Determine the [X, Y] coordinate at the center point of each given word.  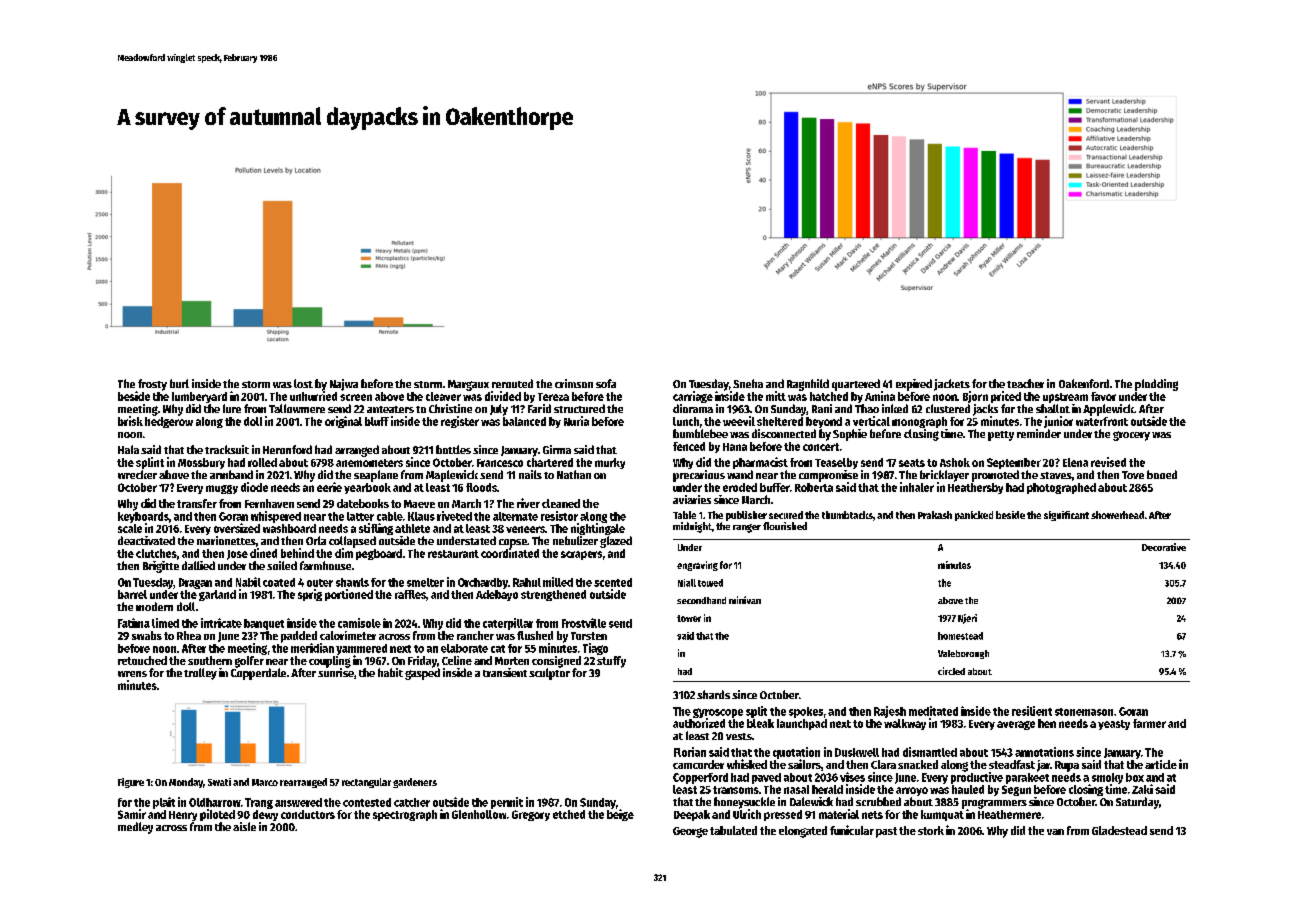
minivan [745, 600]
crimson [574, 383]
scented [613, 582]
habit [390, 672]
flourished [785, 526]
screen [356, 397]
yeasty [1114, 725]
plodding [1156, 385]
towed [710, 583]
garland [217, 595]
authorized [699, 723]
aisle [244, 826]
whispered [276, 517]
